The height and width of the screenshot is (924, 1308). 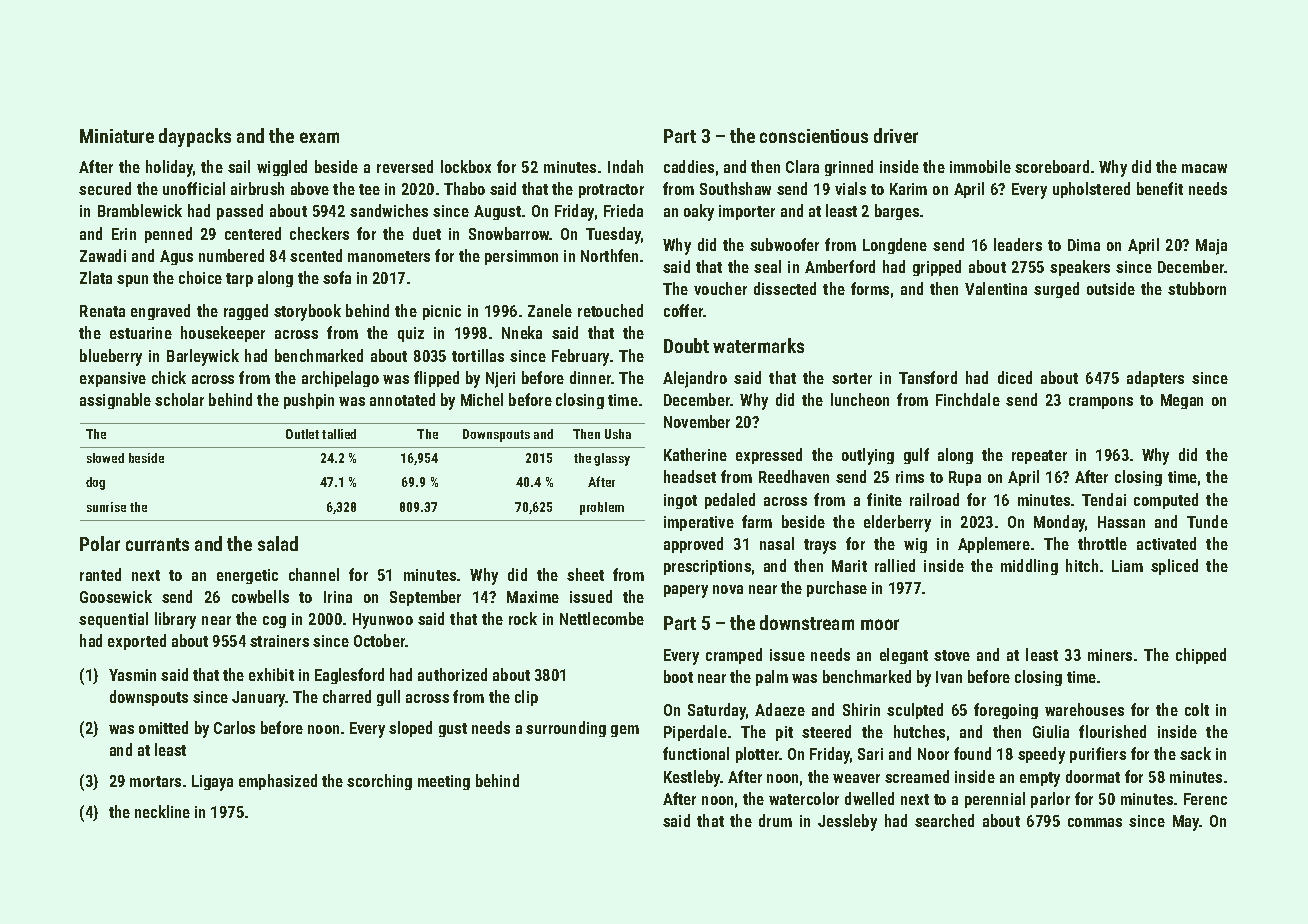 I want to click on conscientious, so click(x=814, y=136).
